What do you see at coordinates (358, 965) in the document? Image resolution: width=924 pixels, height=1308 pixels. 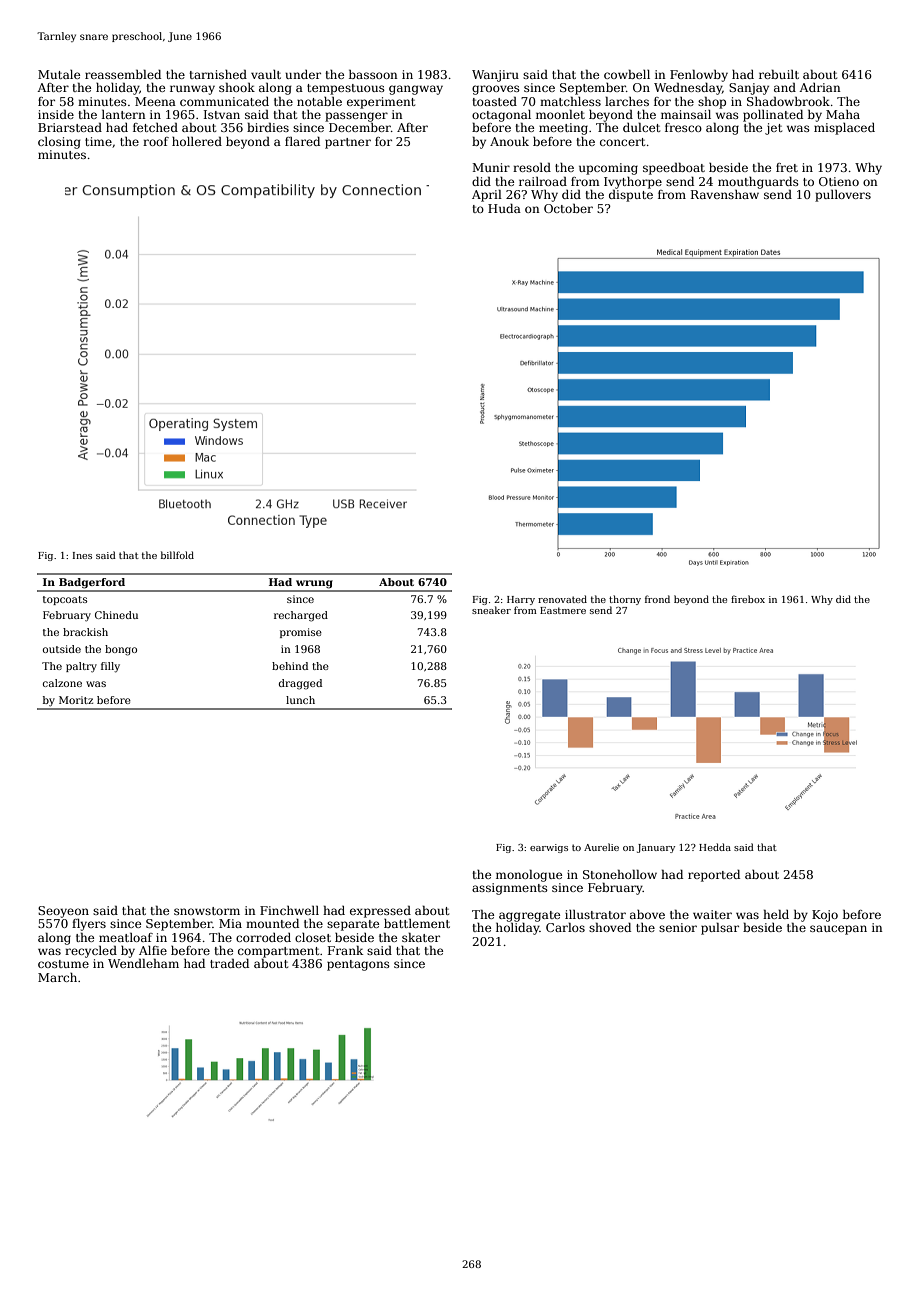 I see `pentagons` at bounding box center [358, 965].
